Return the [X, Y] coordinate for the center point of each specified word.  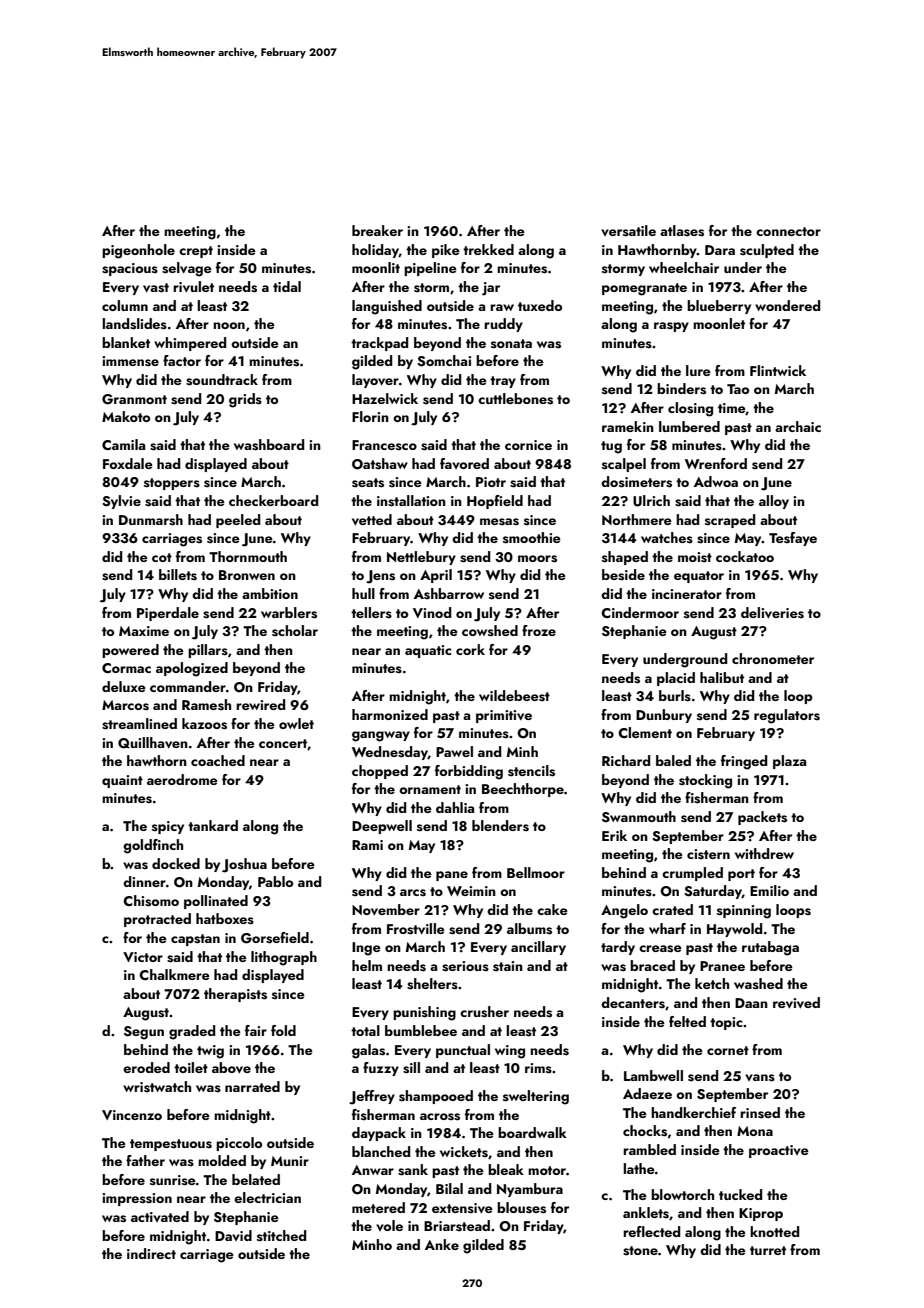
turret [768, 1250]
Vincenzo [132, 1115]
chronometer [773, 658]
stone [640, 1251]
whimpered [190, 344]
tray [503, 382]
